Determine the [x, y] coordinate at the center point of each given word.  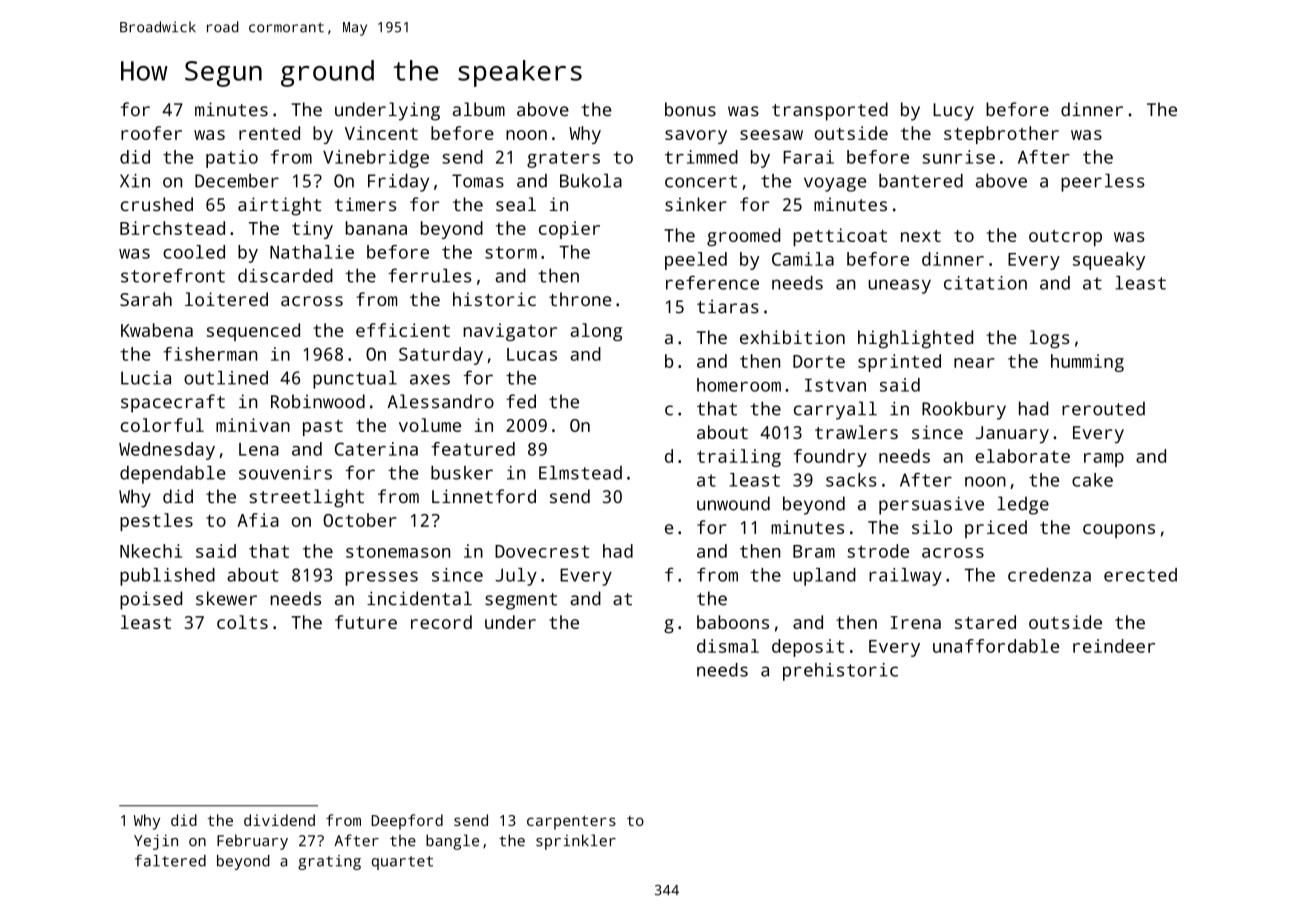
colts [242, 622]
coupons [1119, 531]
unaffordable [996, 646]
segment [521, 601]
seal [516, 204]
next [921, 236]
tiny [312, 230]
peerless [1103, 183]
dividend [279, 820]
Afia [258, 520]
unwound [733, 503]
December [237, 181]
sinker [696, 204]
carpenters [571, 822]
